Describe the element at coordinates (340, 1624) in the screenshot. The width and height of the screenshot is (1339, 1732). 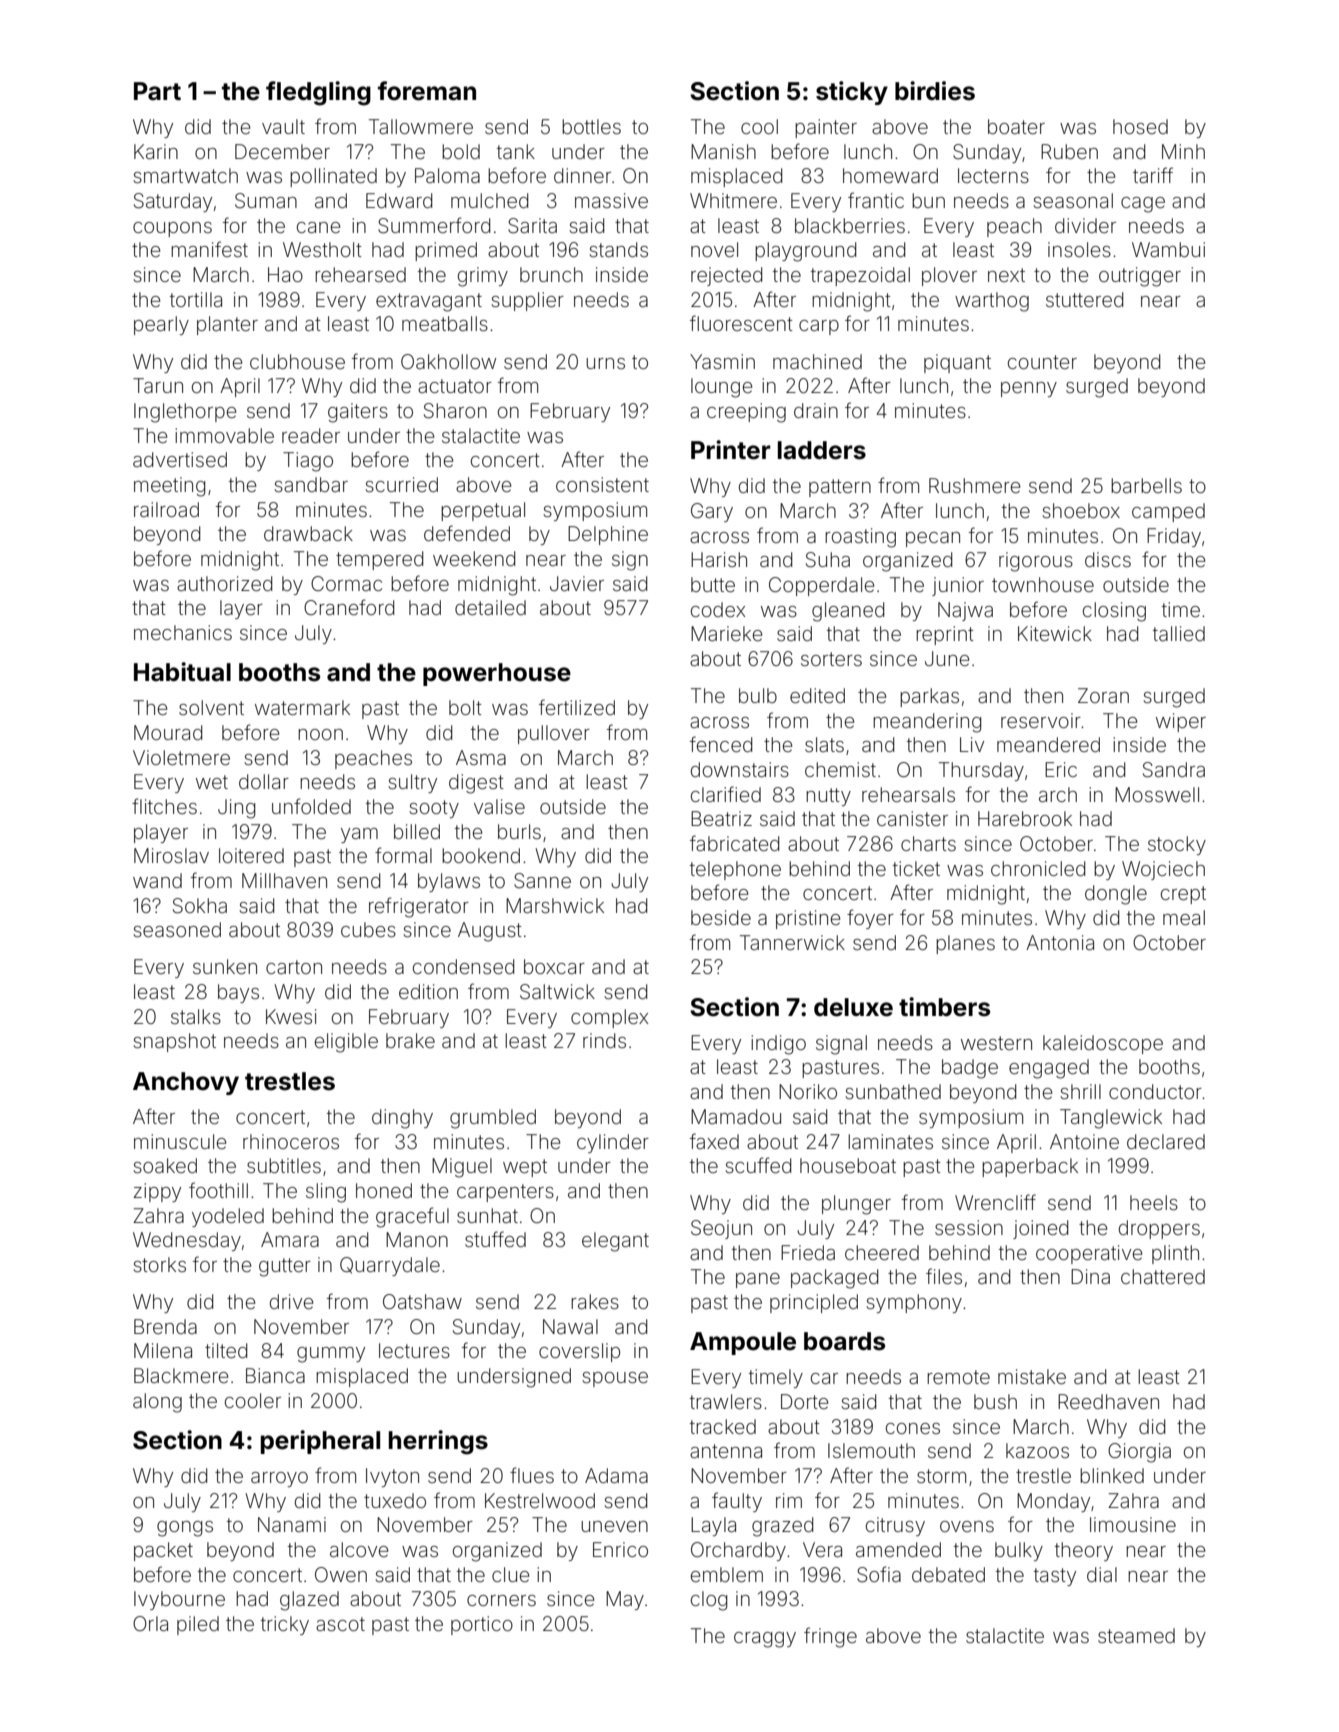
I see `ascot` at that location.
